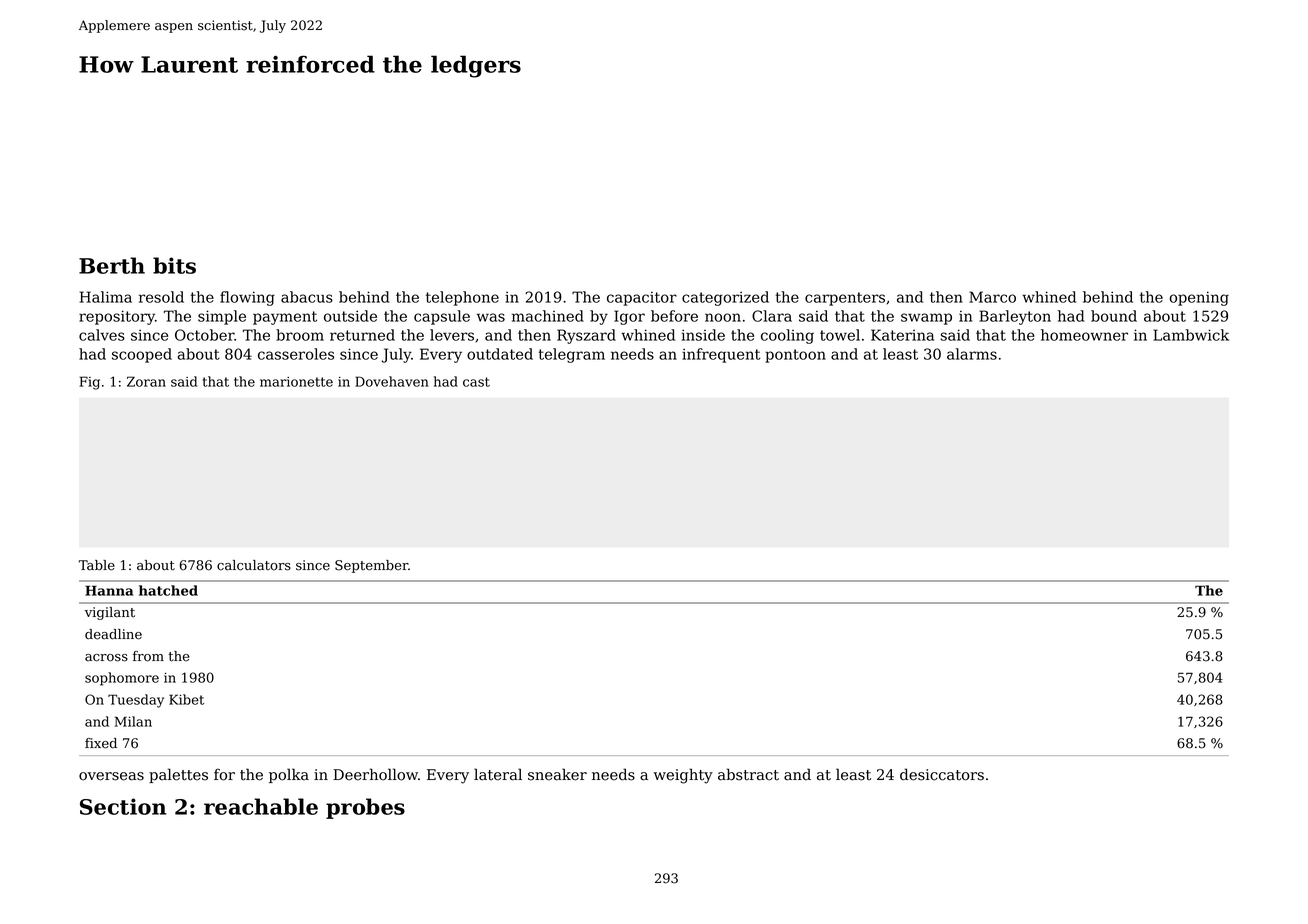 This screenshot has width=1308, height=924. What do you see at coordinates (261, 806) in the screenshot?
I see `reachable` at bounding box center [261, 806].
